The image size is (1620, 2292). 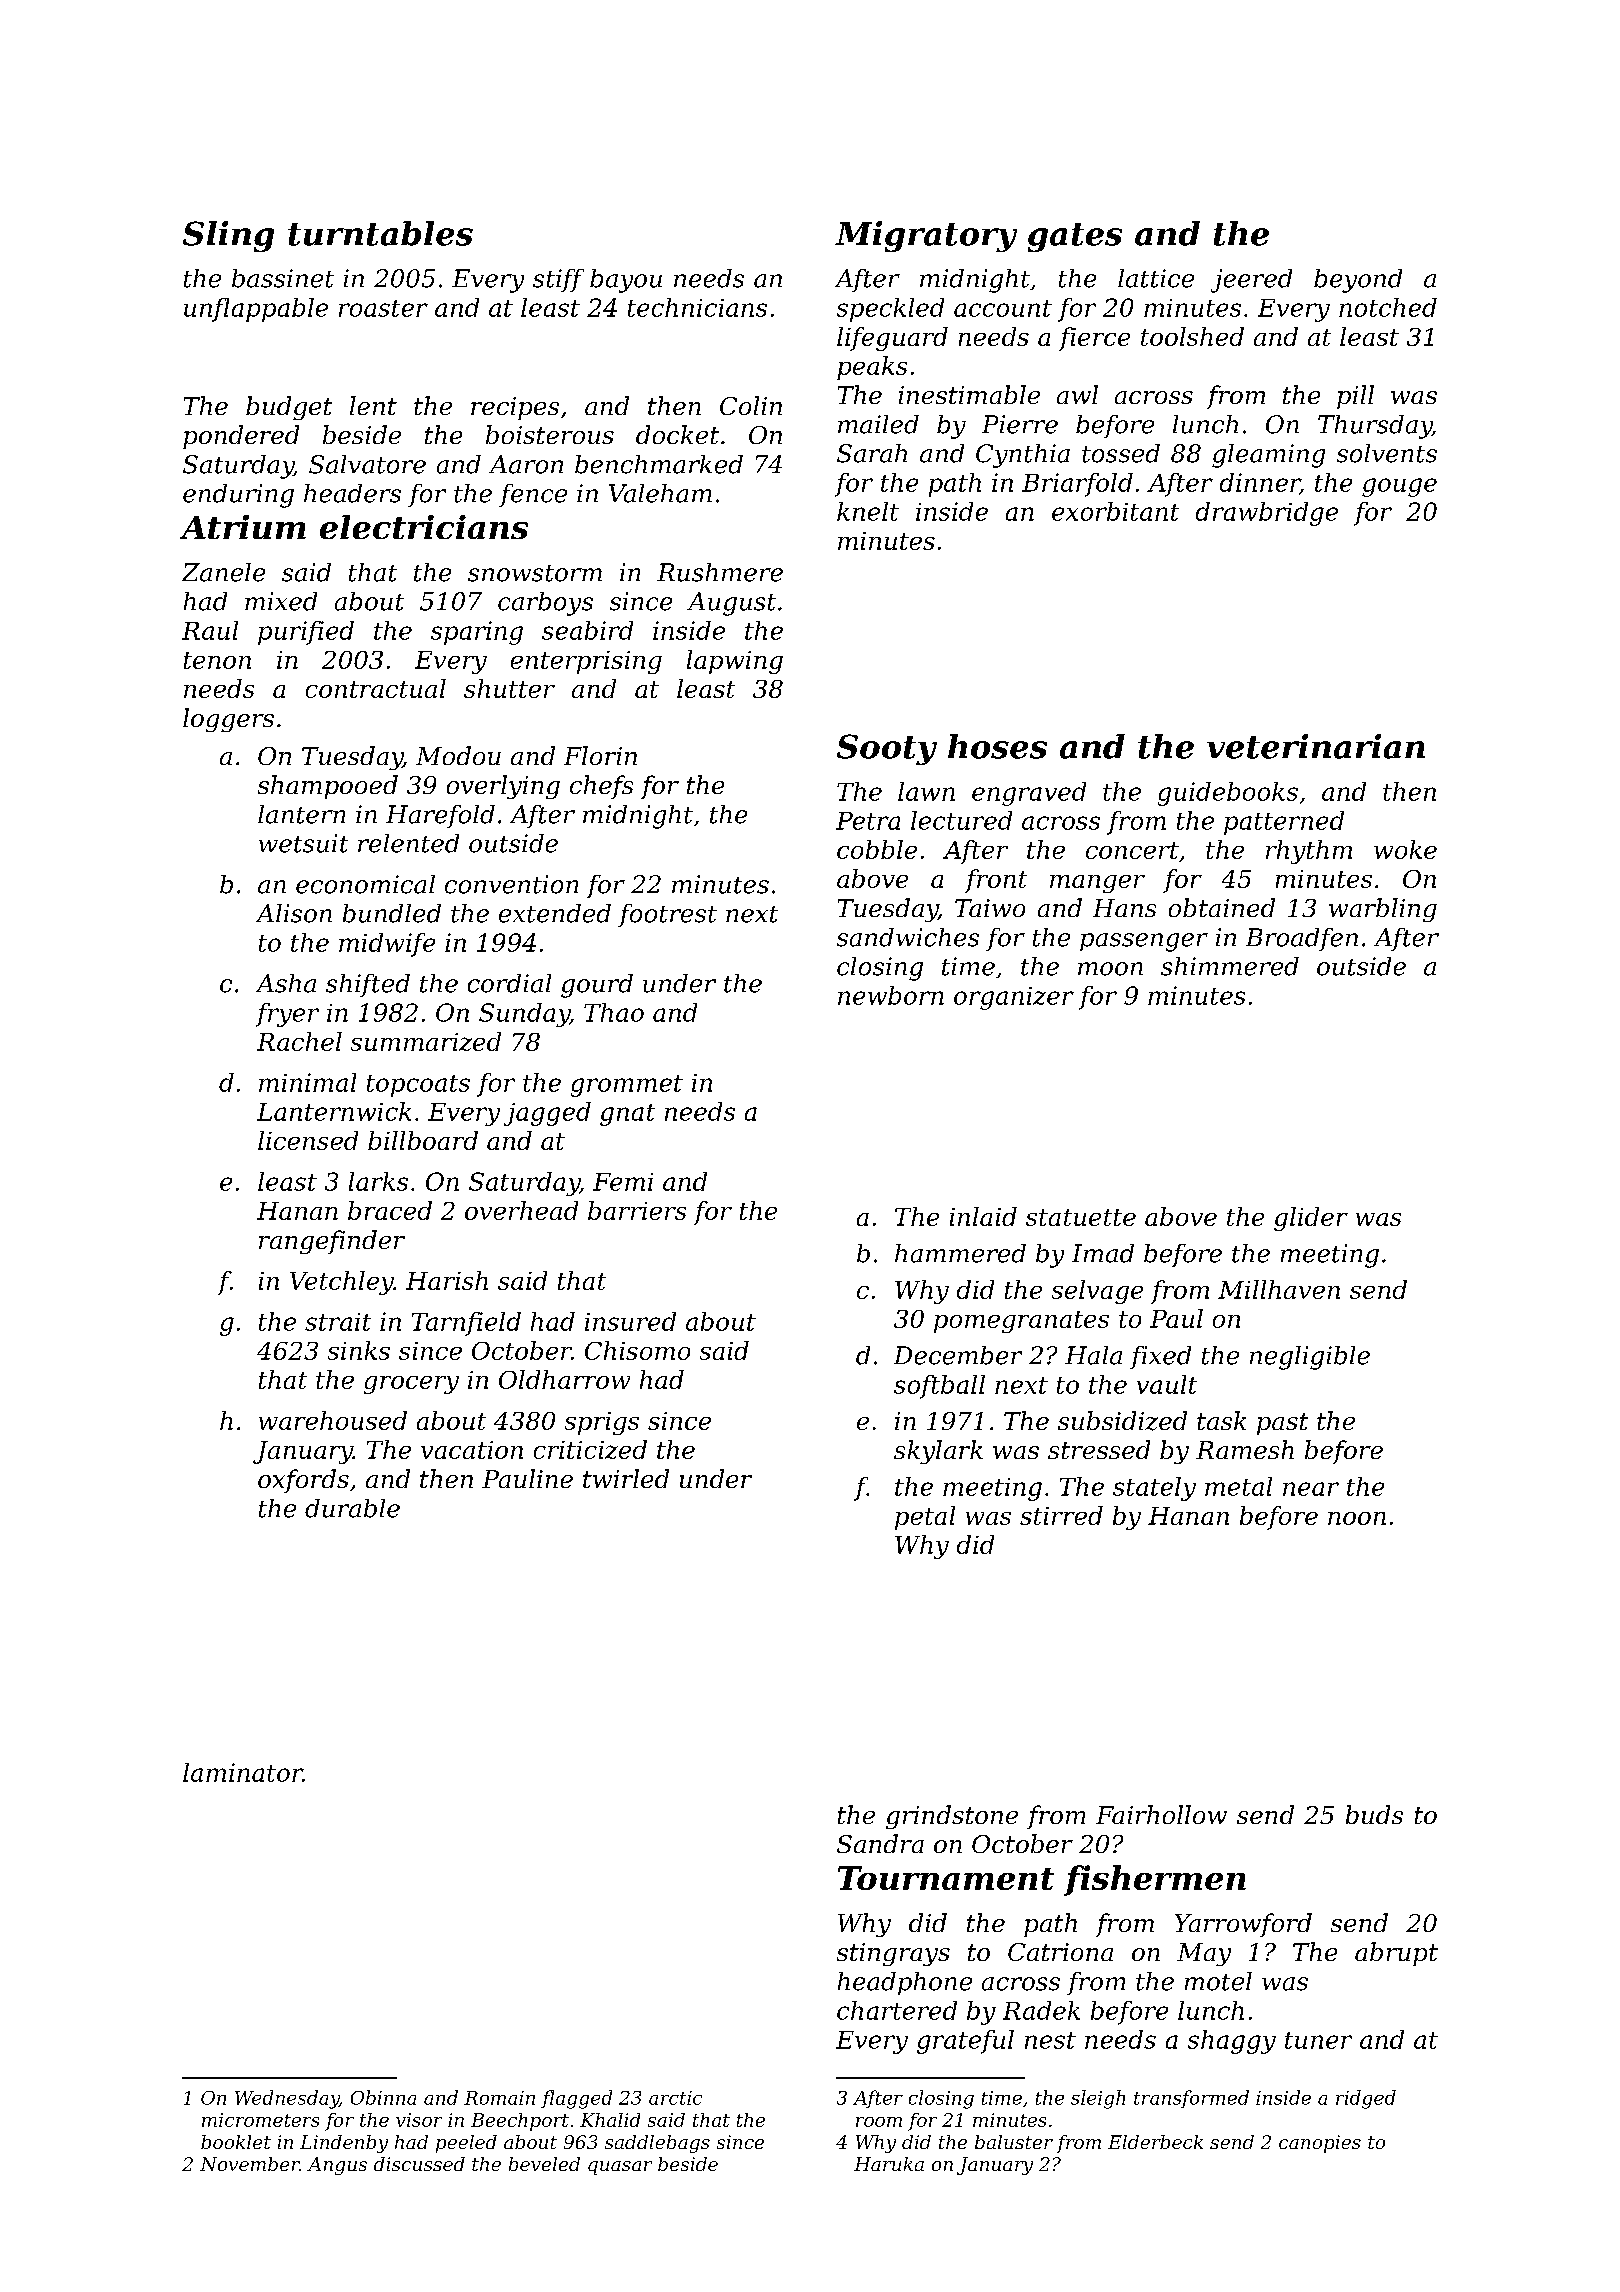 What do you see at coordinates (1075, 237) in the image?
I see `gates` at bounding box center [1075, 237].
